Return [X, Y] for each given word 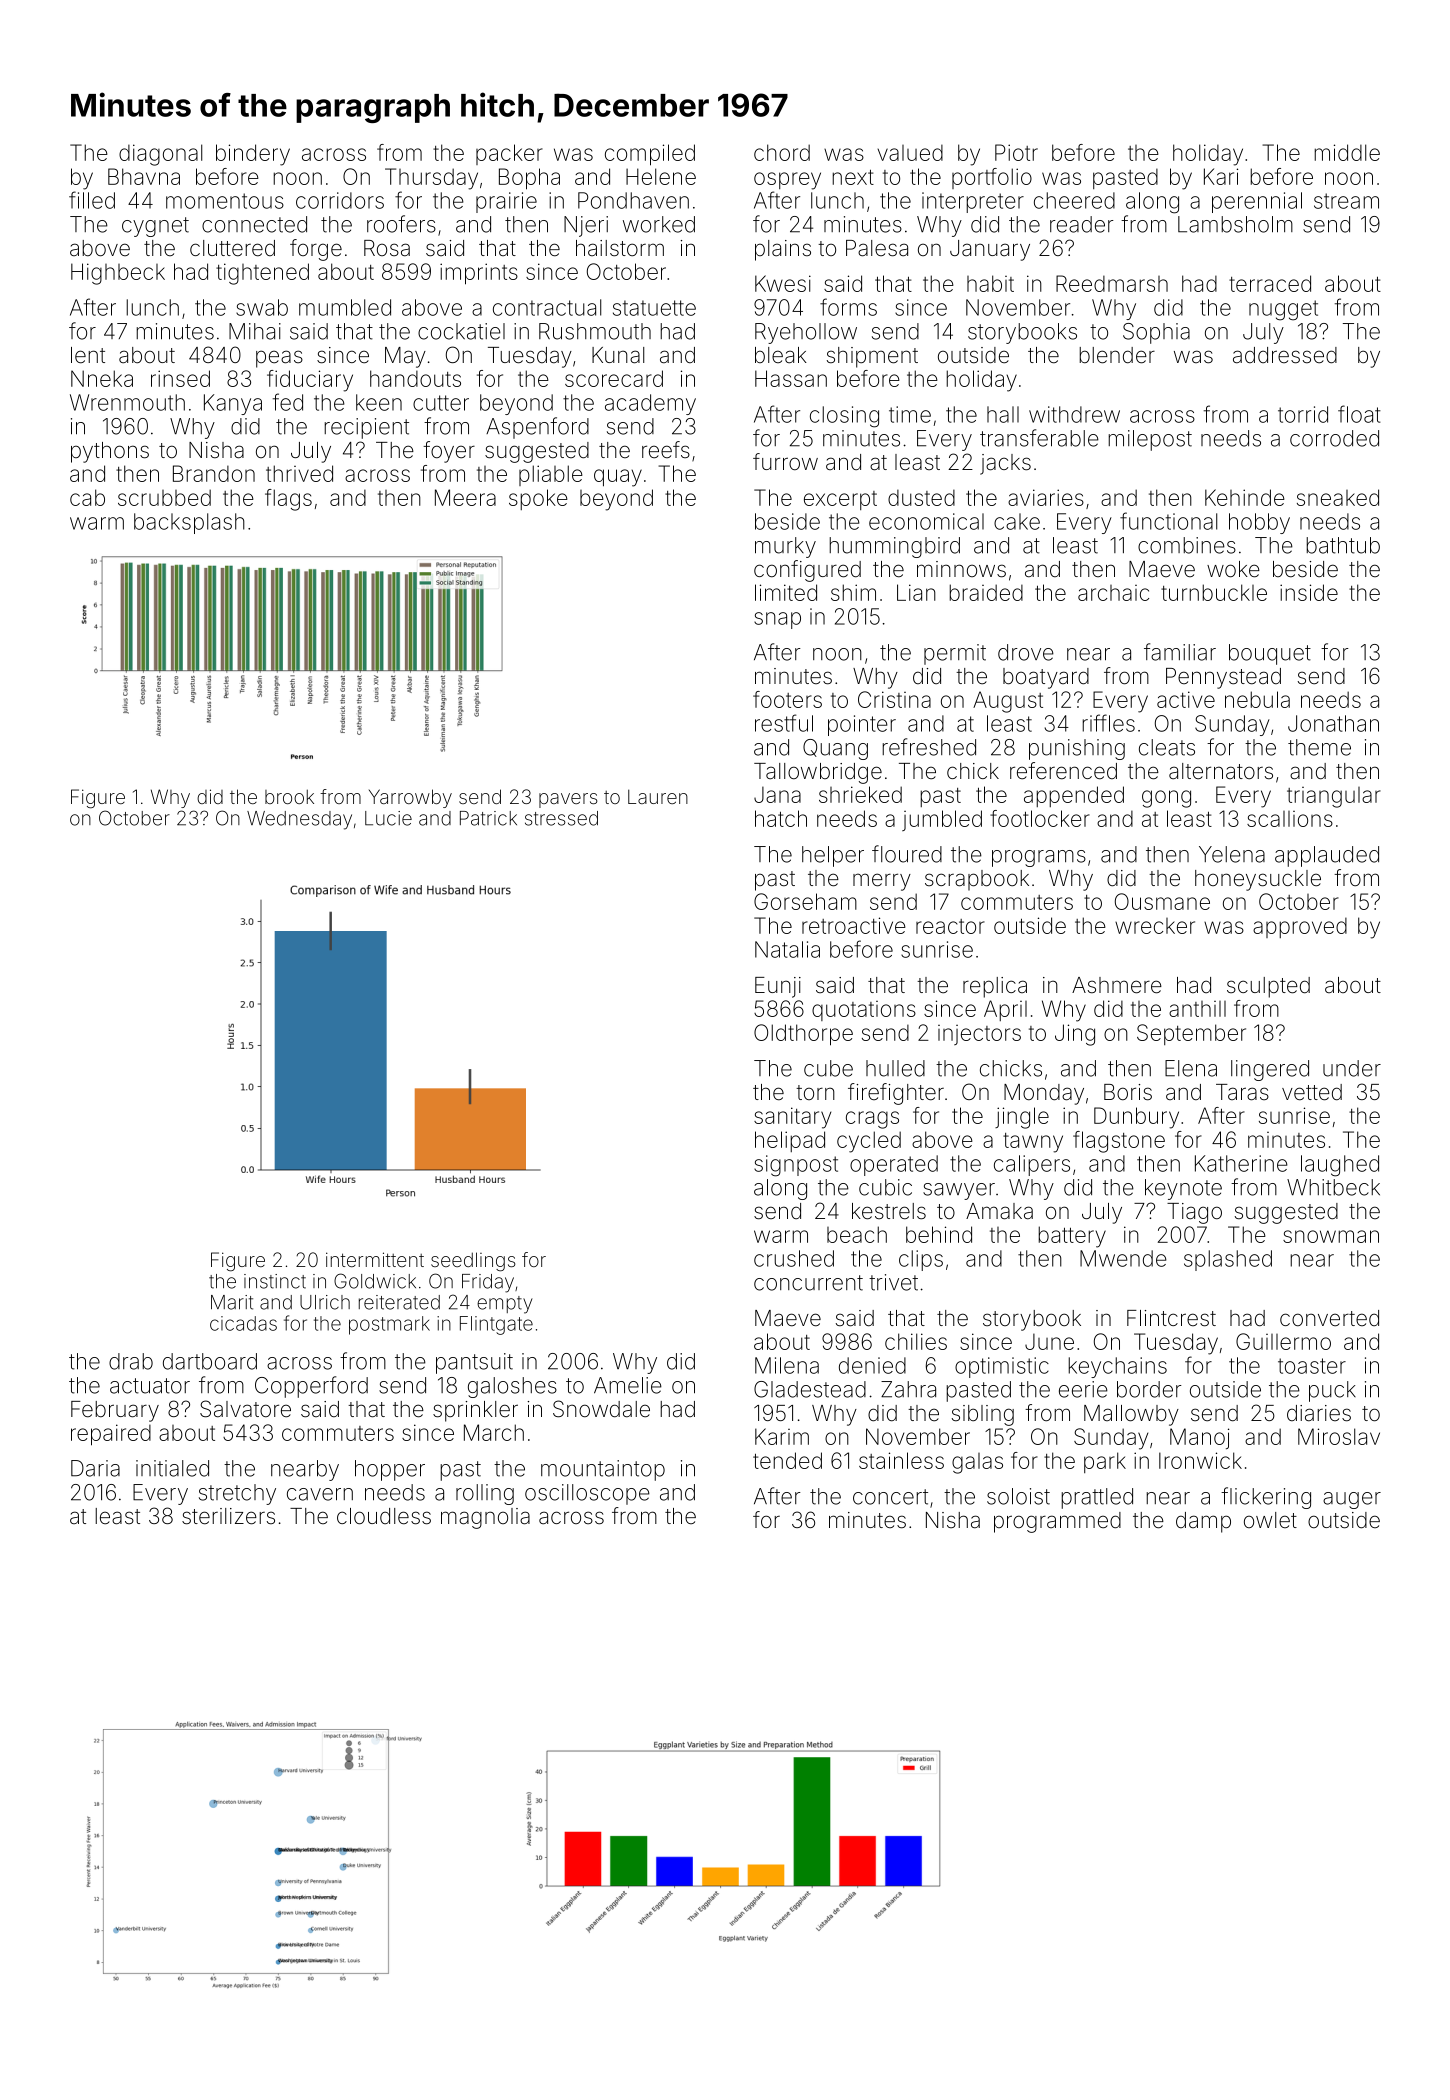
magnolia [485, 1518]
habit [990, 283]
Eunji [778, 987]
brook [289, 796]
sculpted [1268, 987]
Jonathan [1333, 723]
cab [87, 497]
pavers [568, 800]
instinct [275, 1281]
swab [262, 307]
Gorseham [805, 901]
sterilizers [228, 1516]
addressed [1285, 355]
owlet [1270, 1520]
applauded [1327, 856]
